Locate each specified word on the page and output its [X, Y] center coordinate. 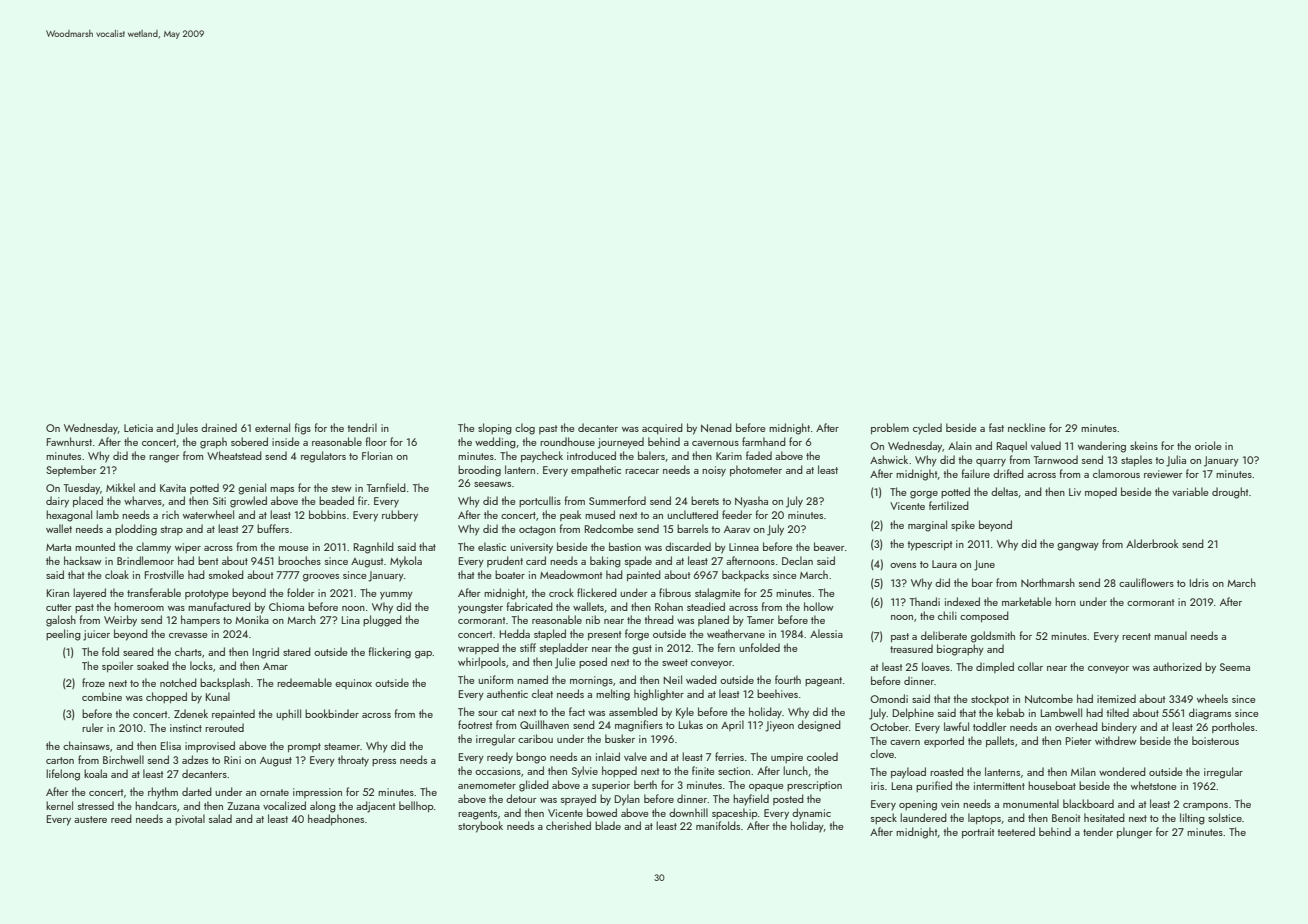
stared [297, 651]
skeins [1144, 445]
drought [1230, 493]
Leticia [138, 428]
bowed [602, 812]
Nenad [716, 427]
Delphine [913, 713]
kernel [59, 805]
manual [1170, 635]
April [732, 725]
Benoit [1066, 818]
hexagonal [69, 516]
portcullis [540, 501]
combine [102, 696]
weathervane [736, 633]
